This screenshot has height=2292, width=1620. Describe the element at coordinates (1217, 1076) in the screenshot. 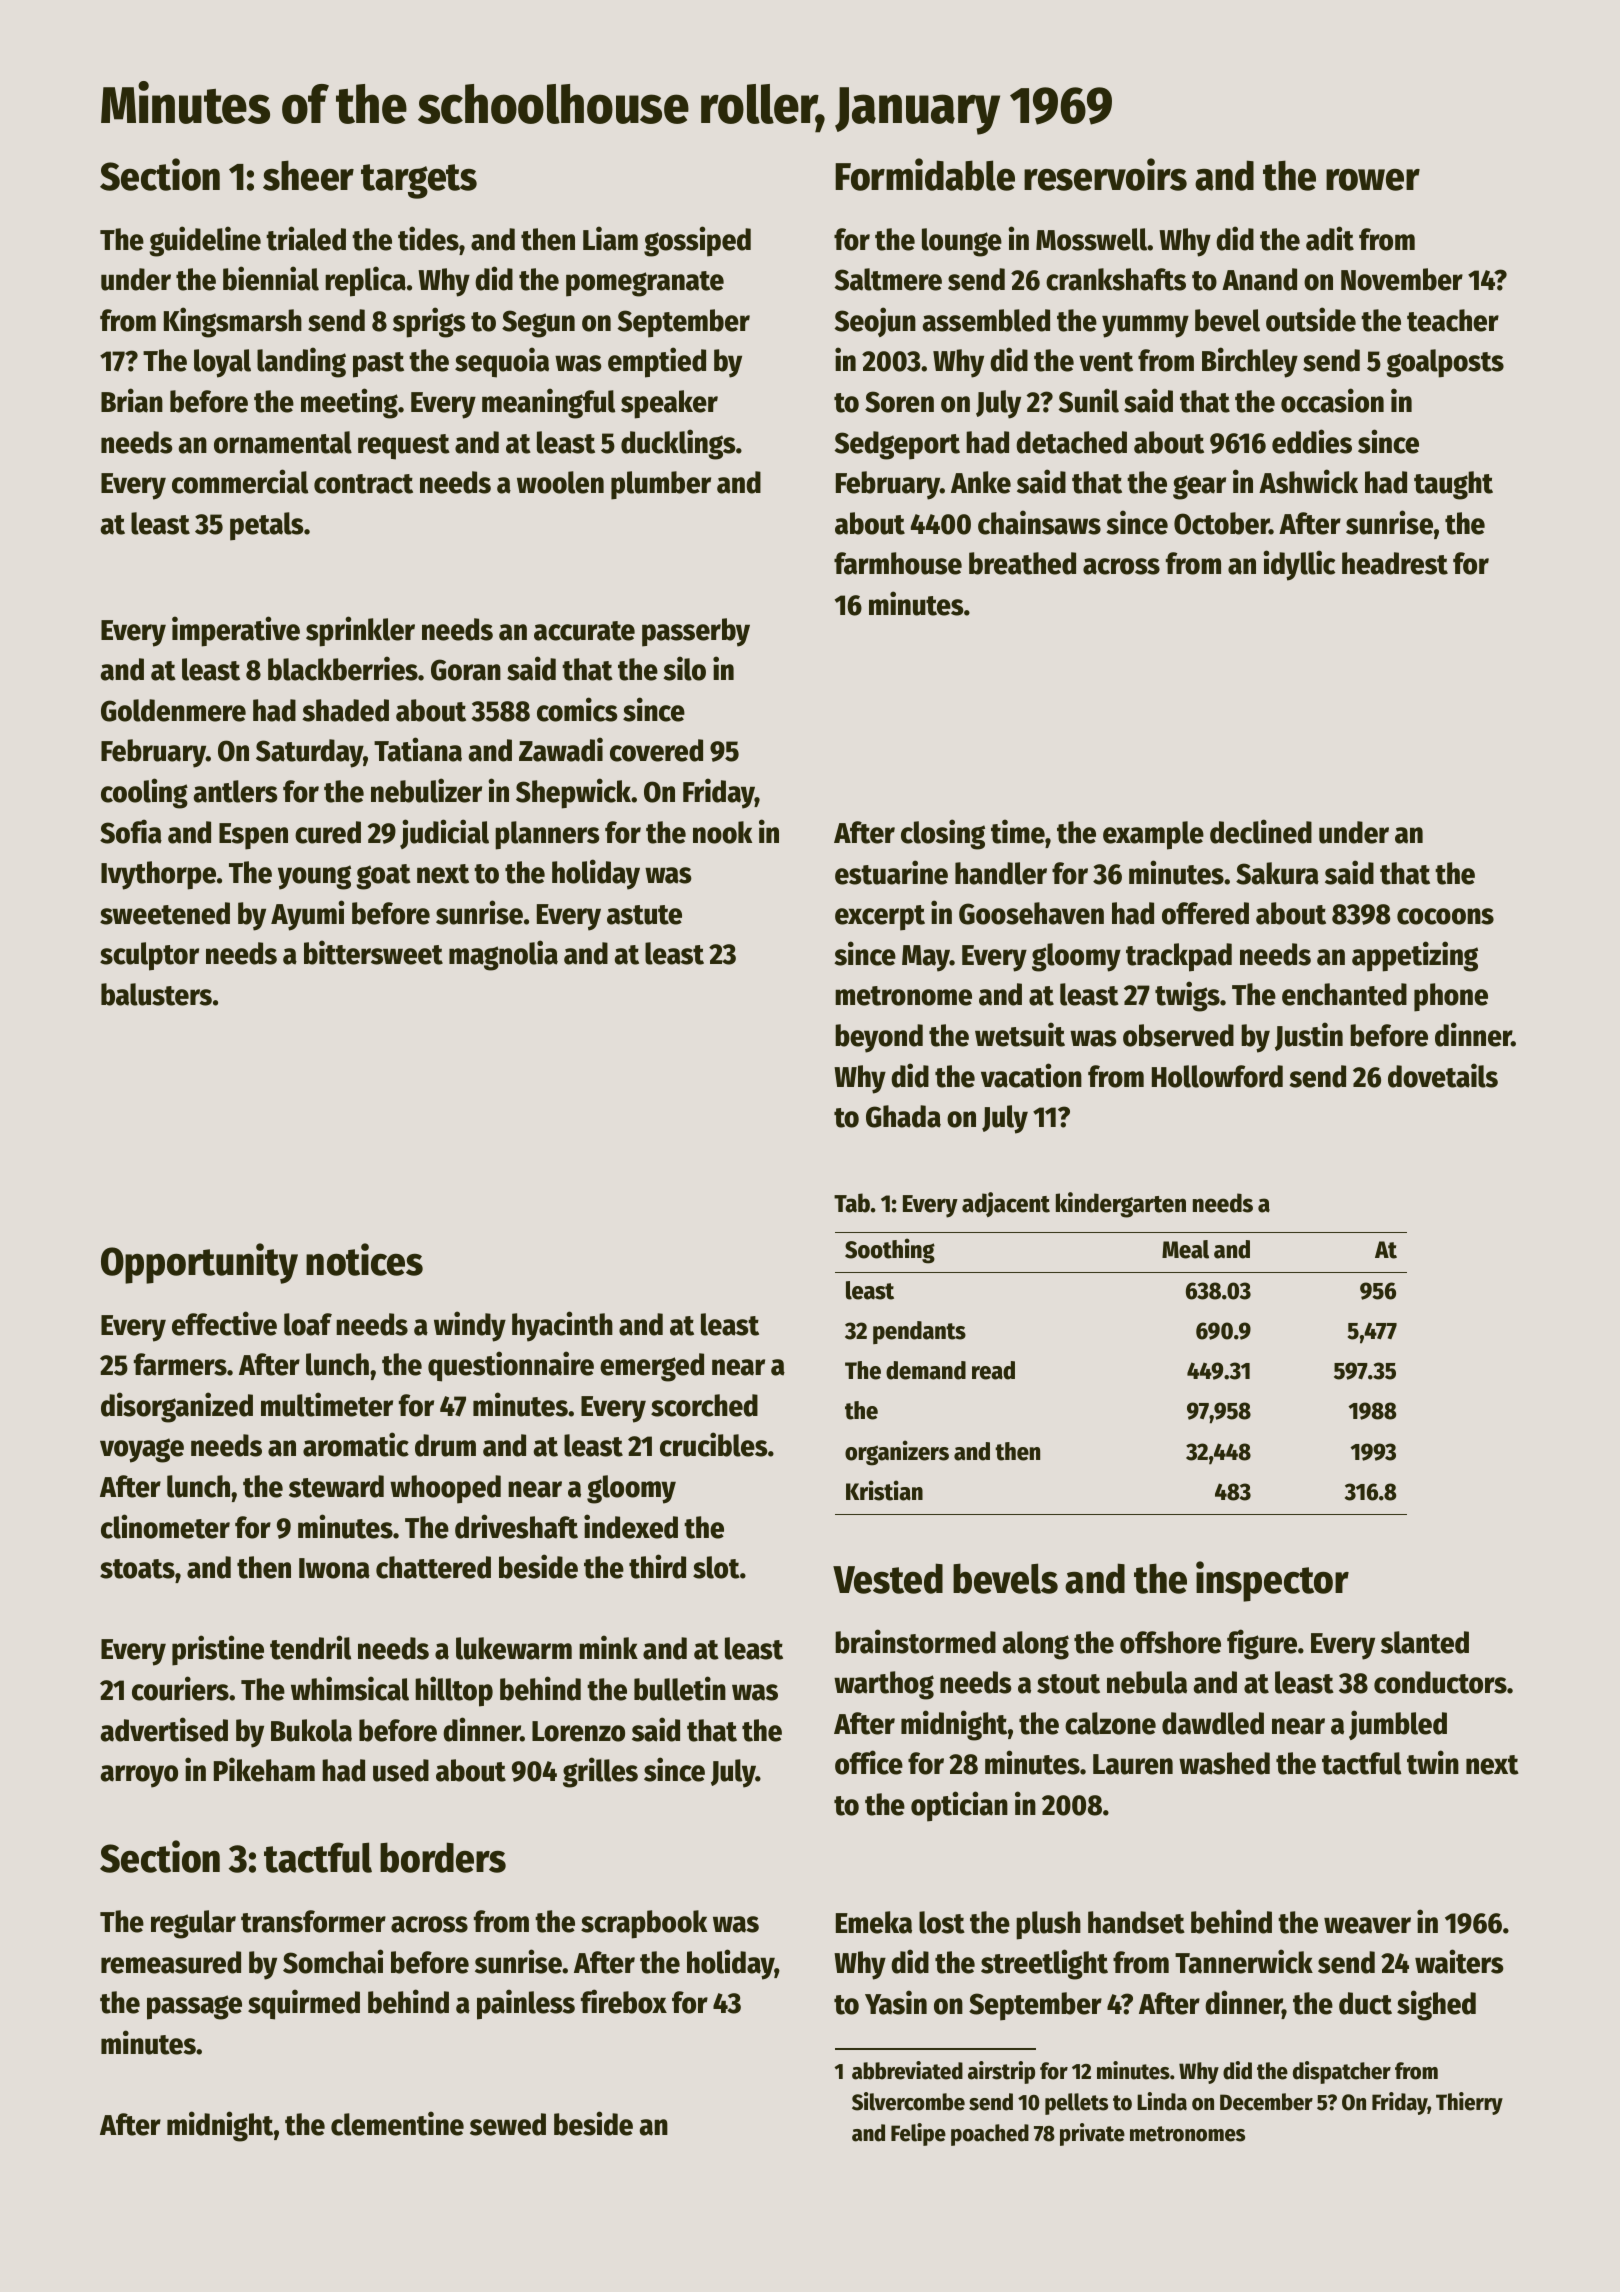

I see `Hollowford` at that location.
